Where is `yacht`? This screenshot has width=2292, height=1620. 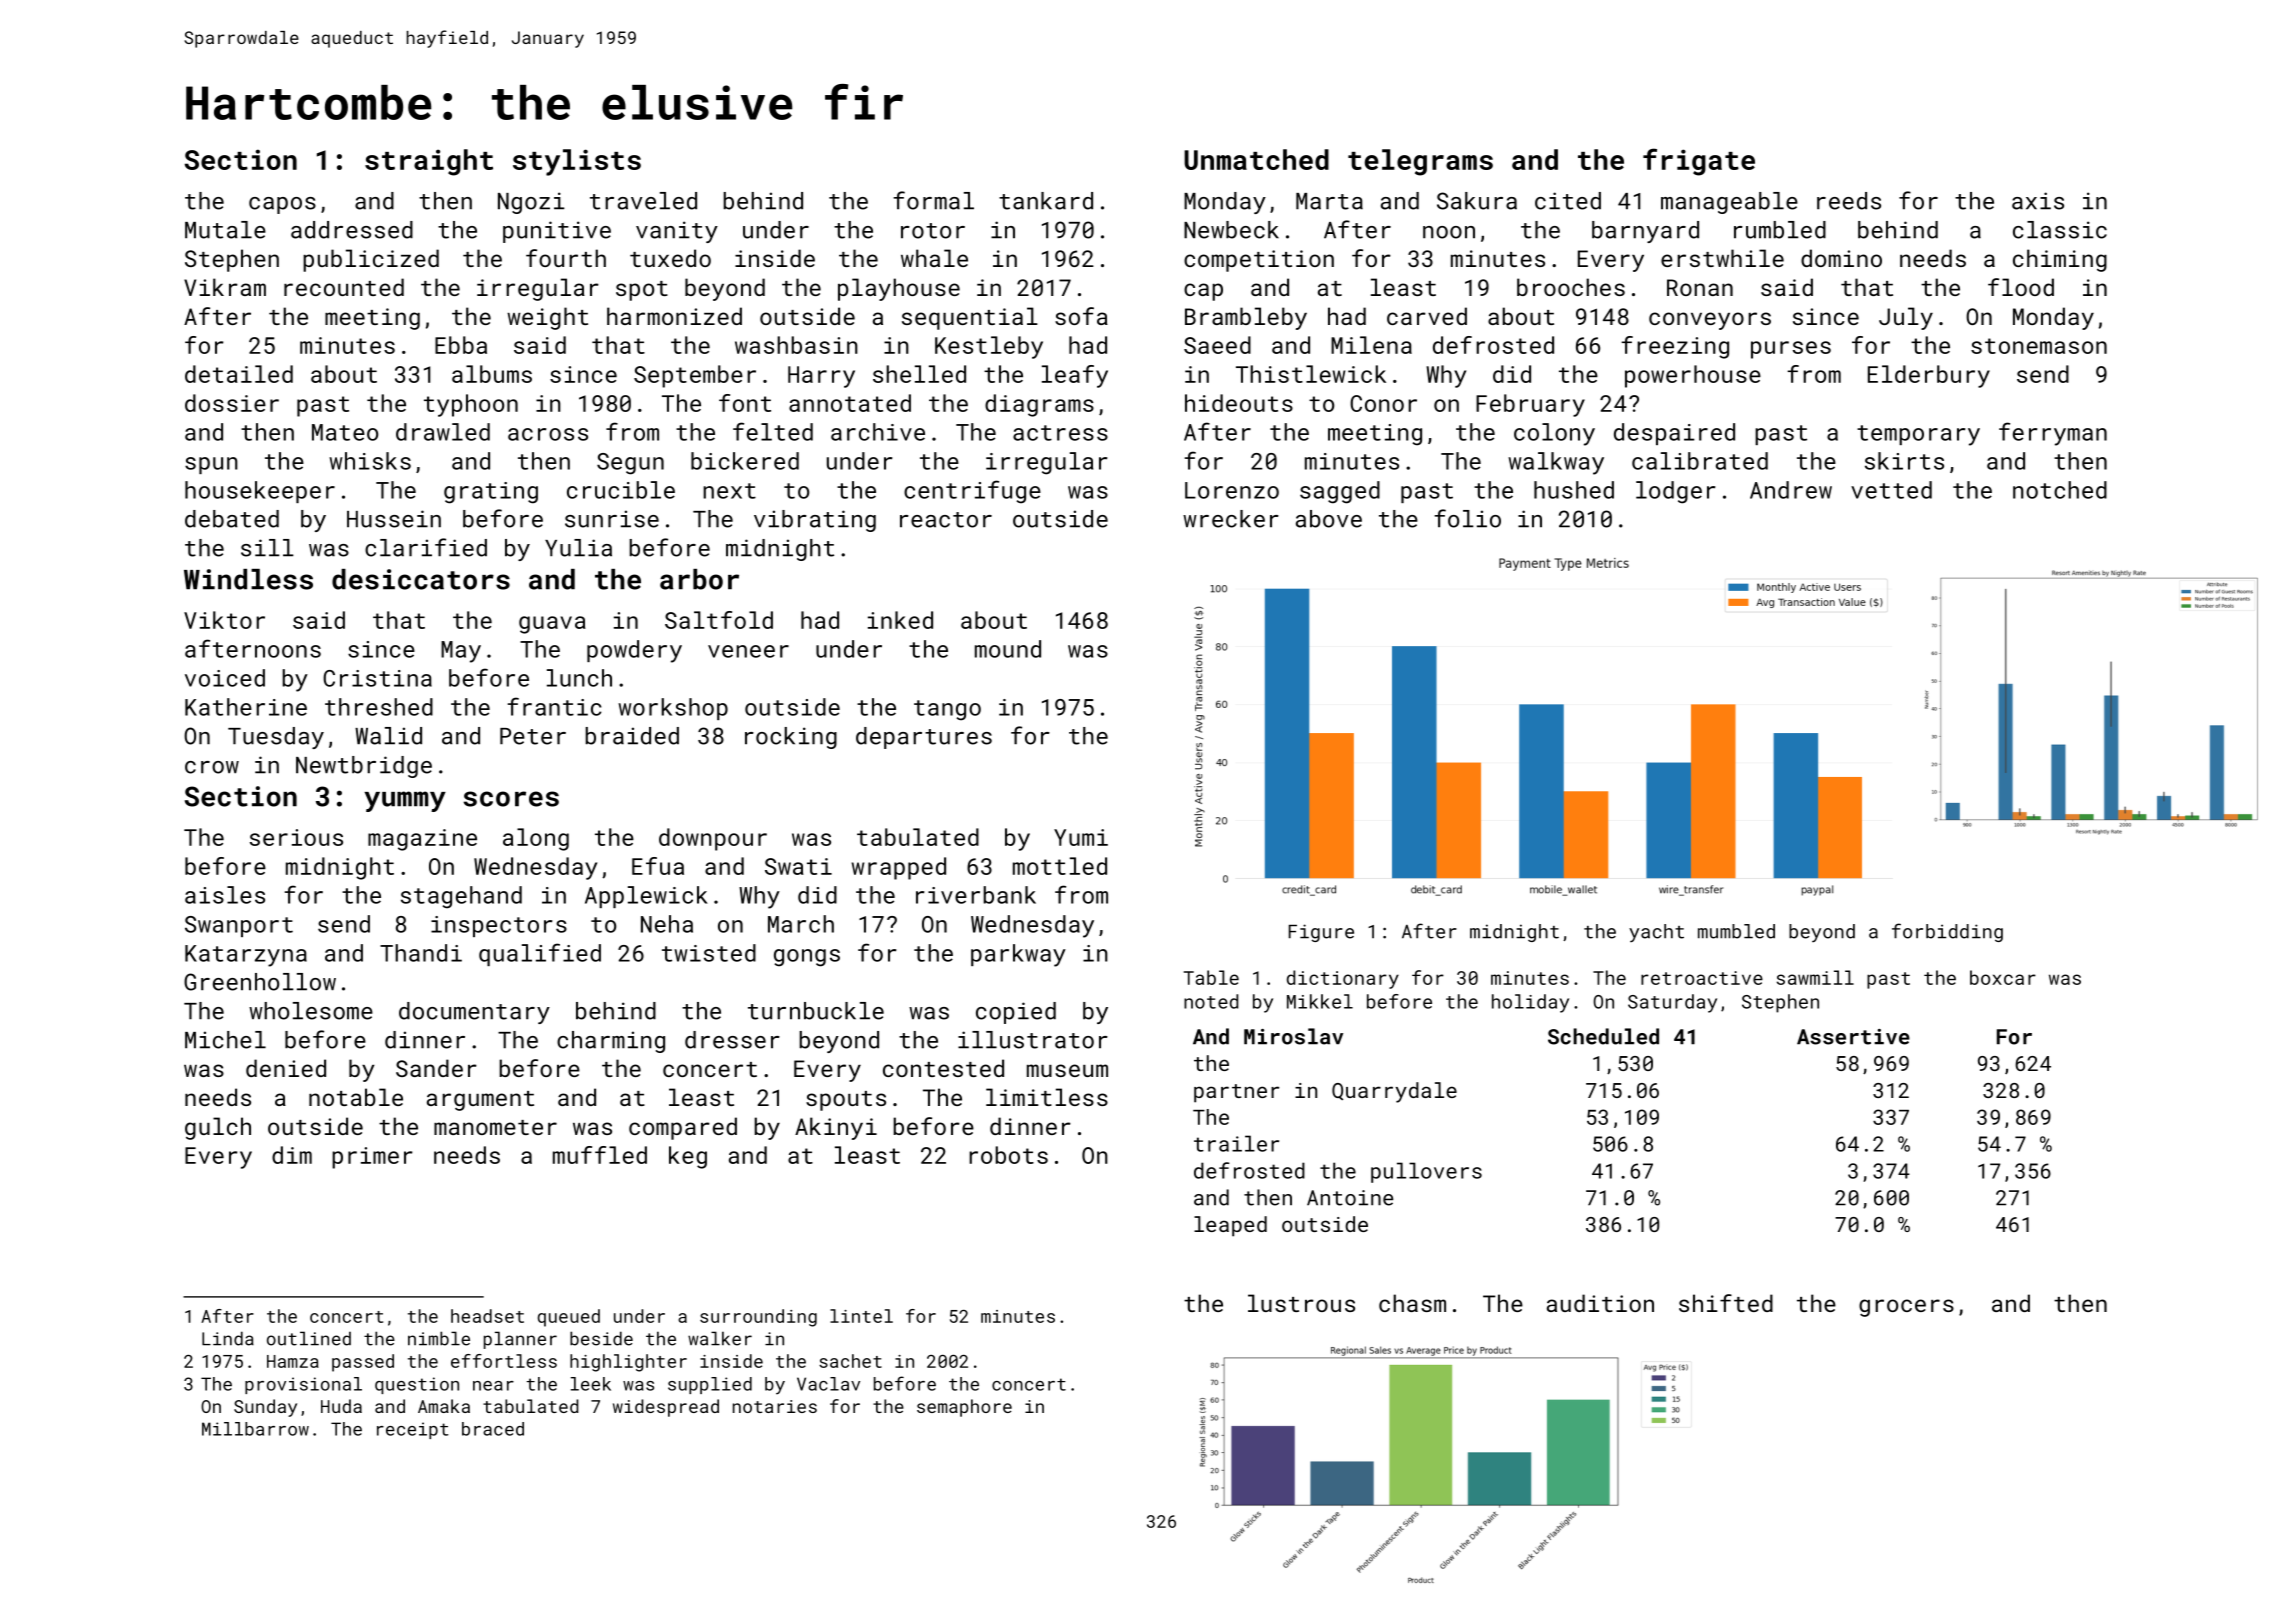
yacht is located at coordinates (1656, 933).
